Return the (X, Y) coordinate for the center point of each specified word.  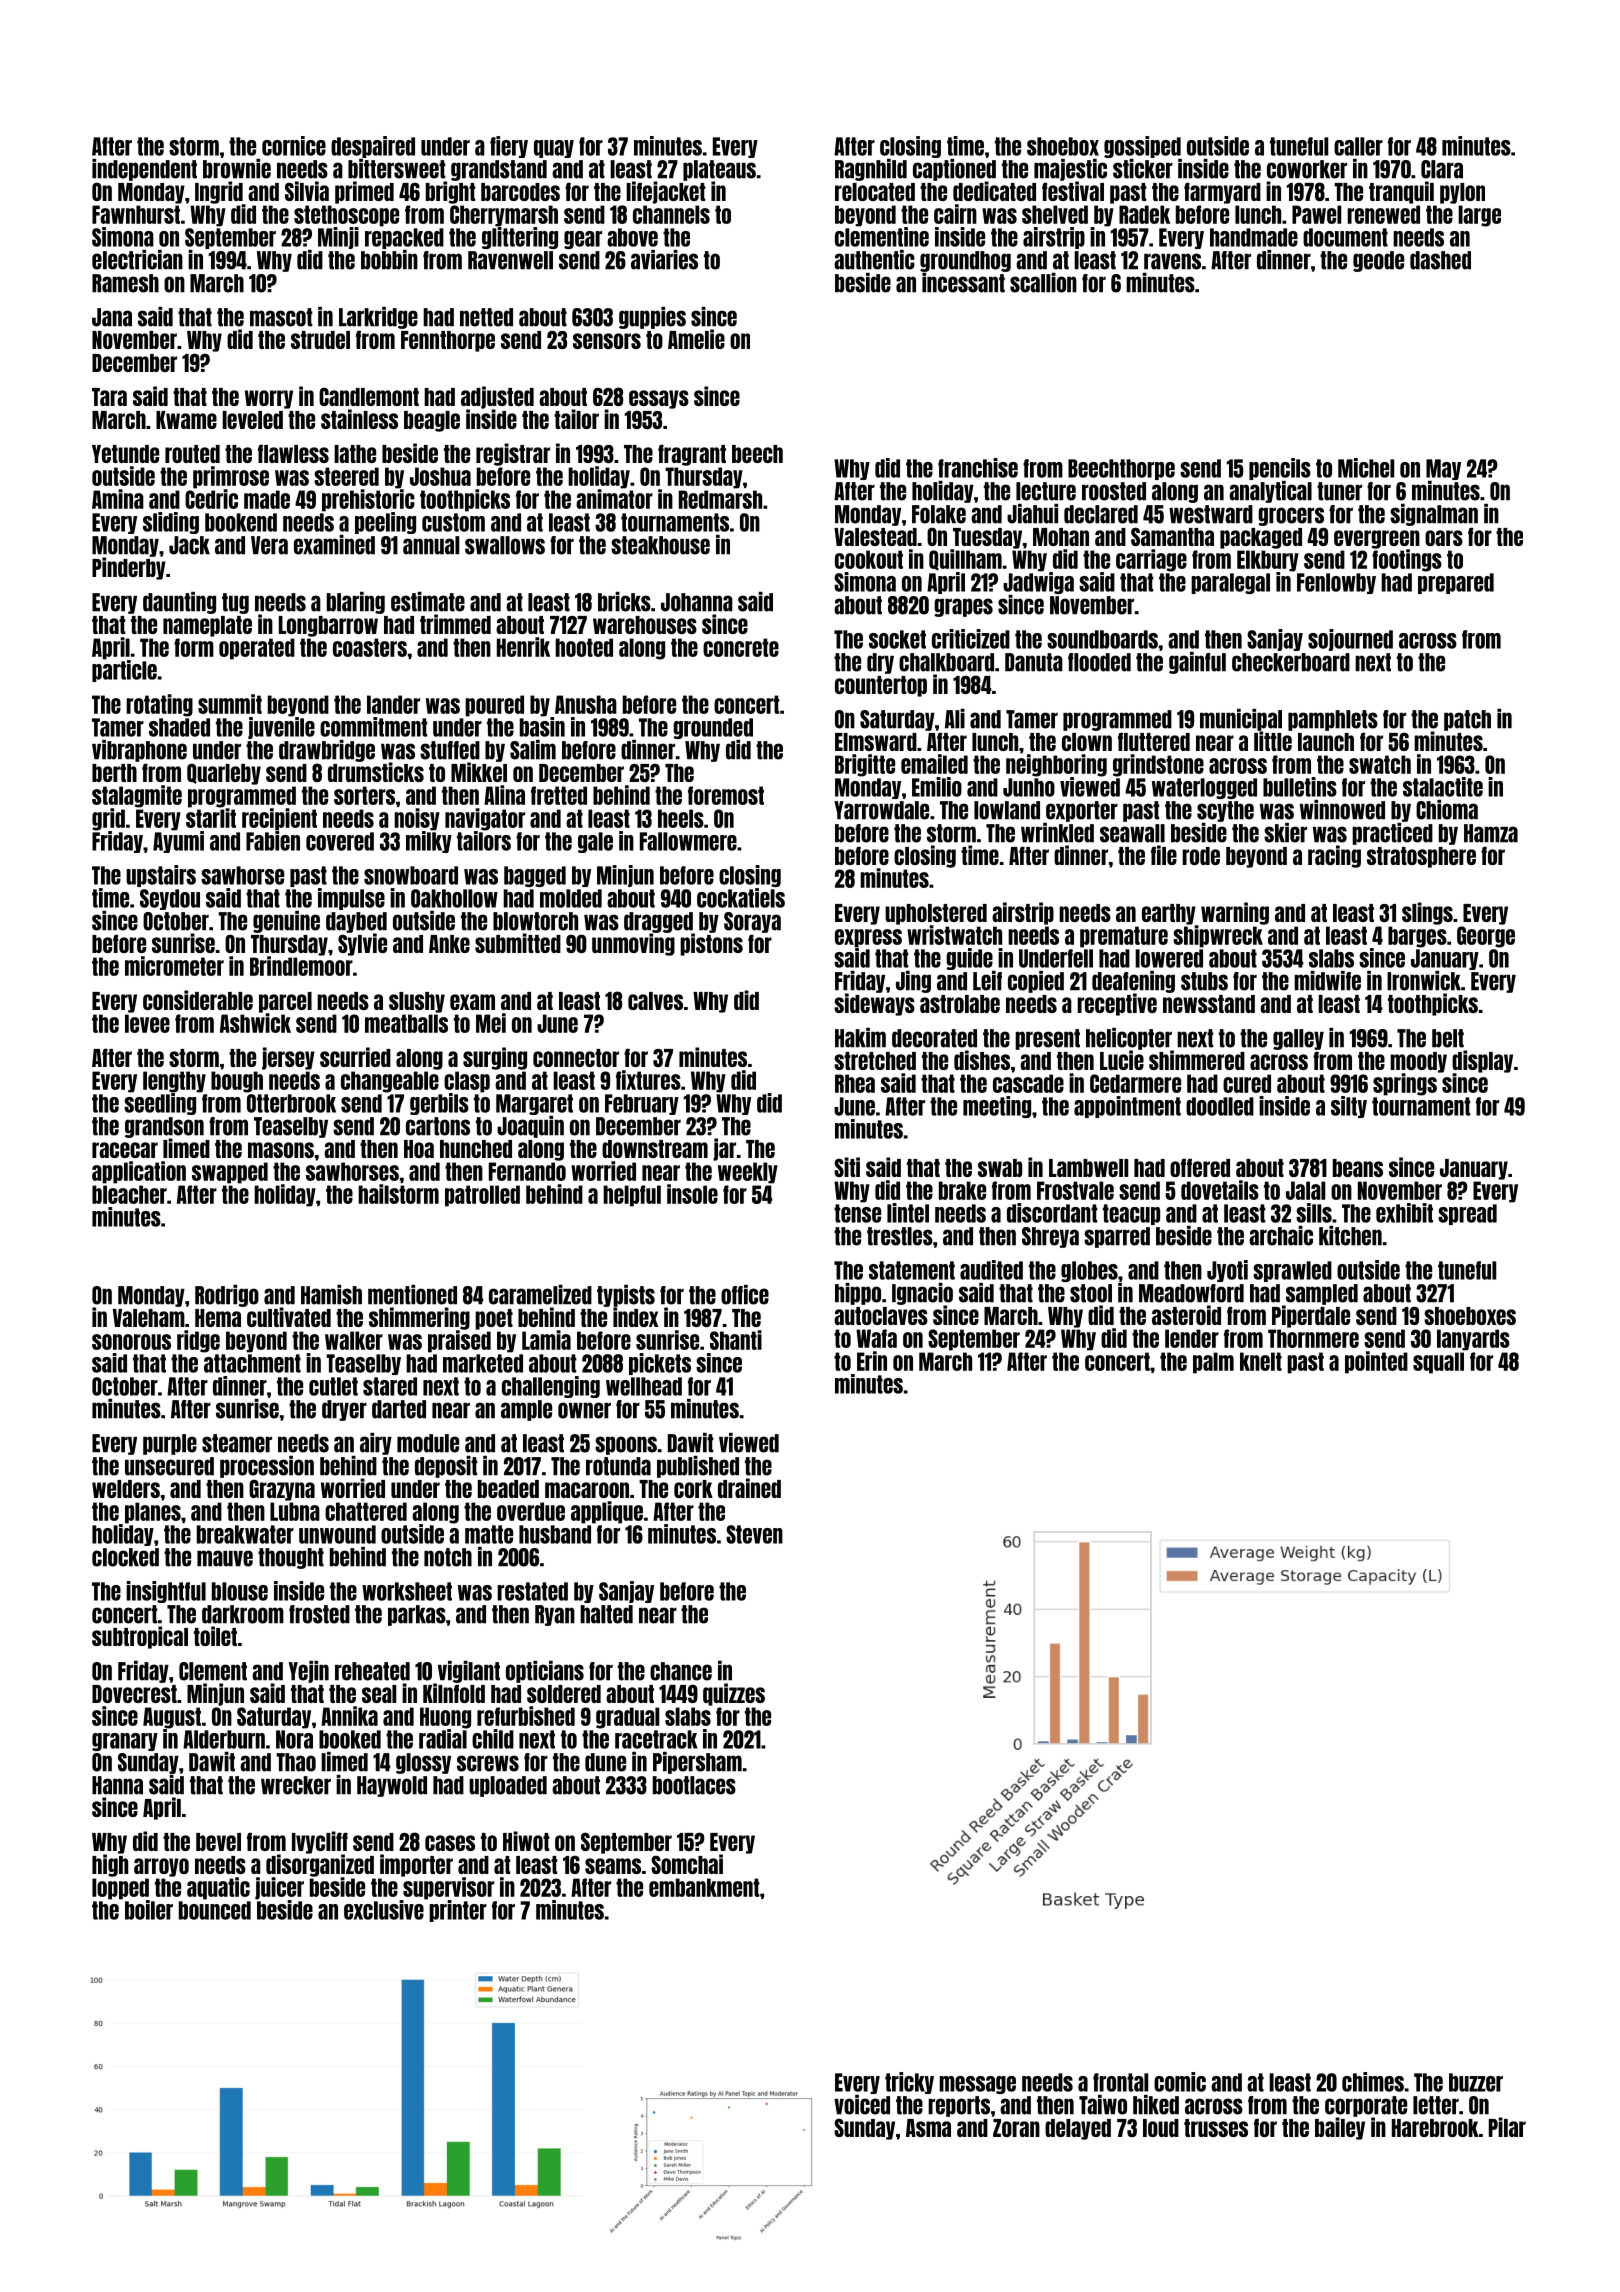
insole (692, 1194)
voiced (862, 2105)
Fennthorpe (448, 341)
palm (1213, 1363)
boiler (149, 1910)
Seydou (170, 899)
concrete (741, 647)
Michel (1366, 468)
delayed (1078, 2129)
